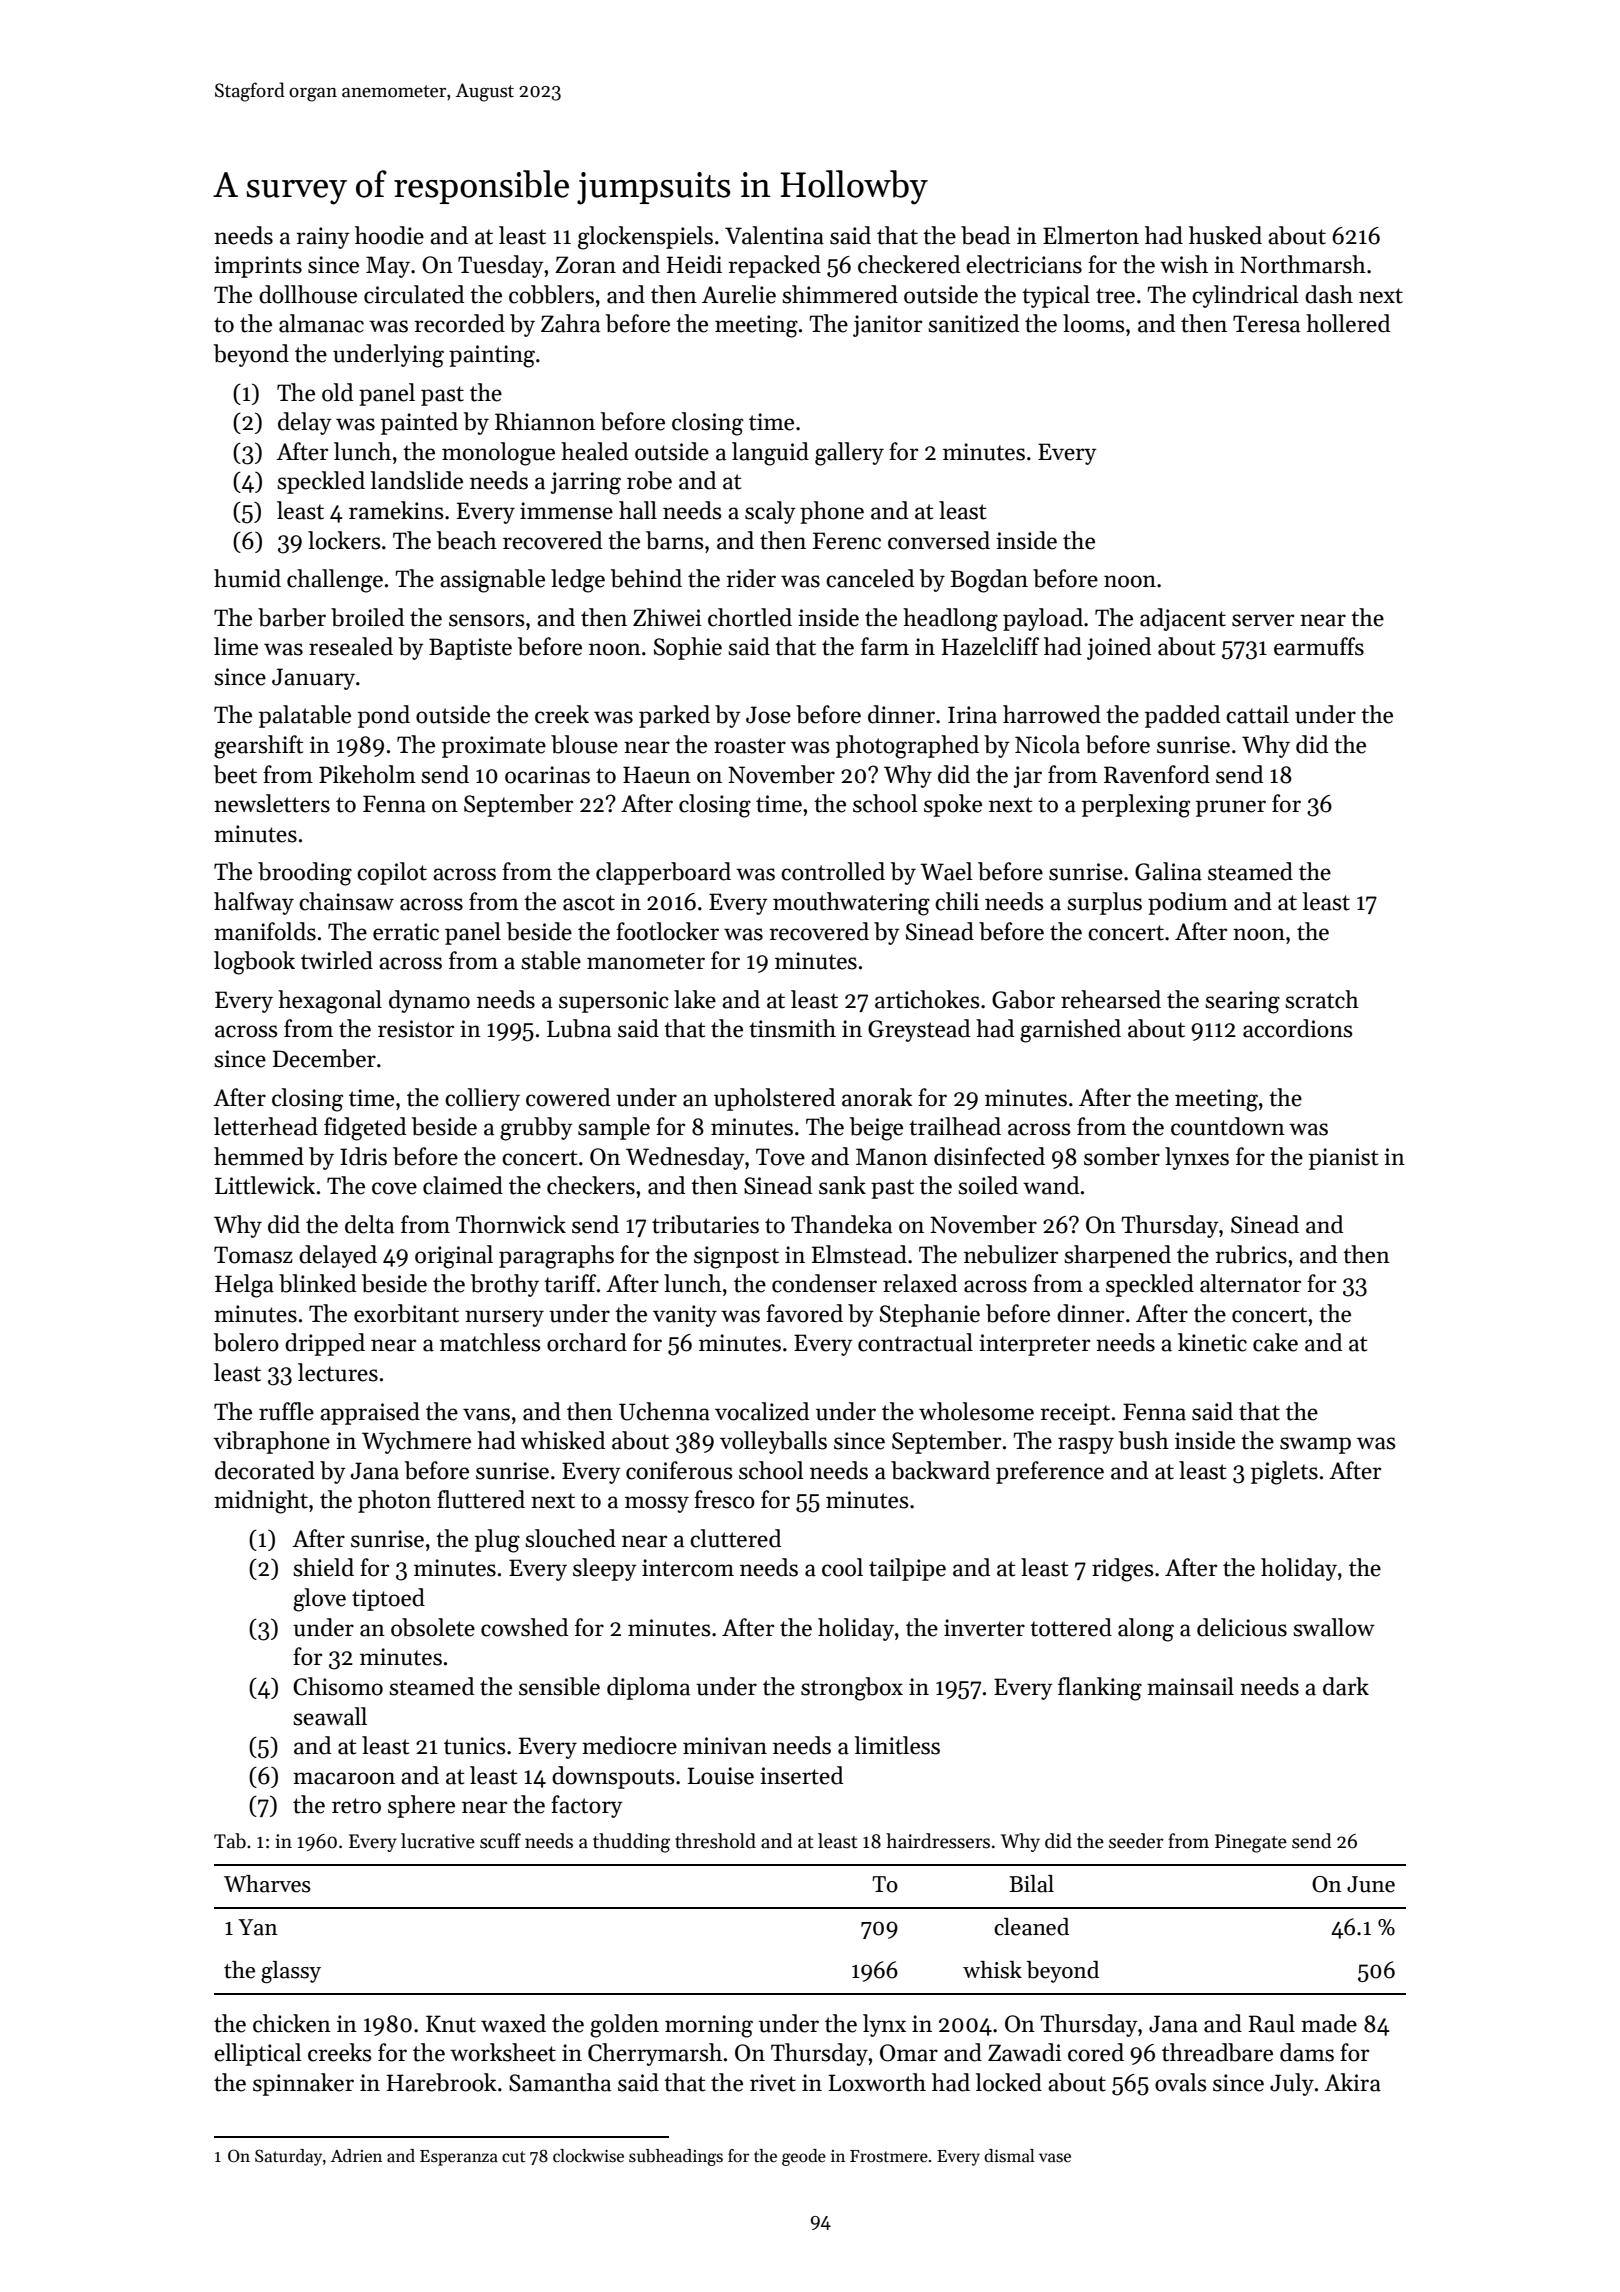  Describe the element at coordinates (288, 2157) in the screenshot. I see `Saturday` at that location.
